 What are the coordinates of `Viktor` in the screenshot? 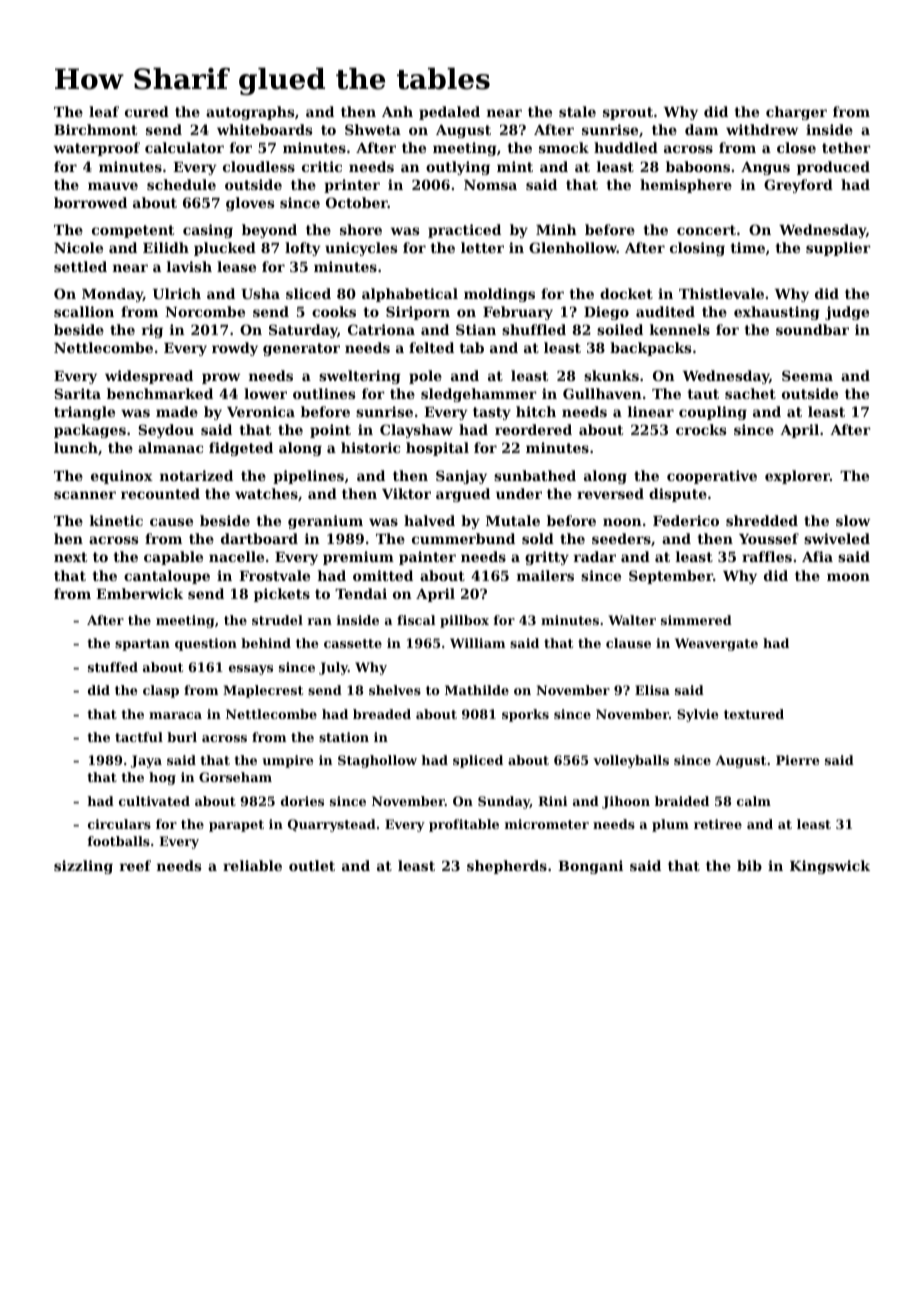 It's located at (406, 493).
